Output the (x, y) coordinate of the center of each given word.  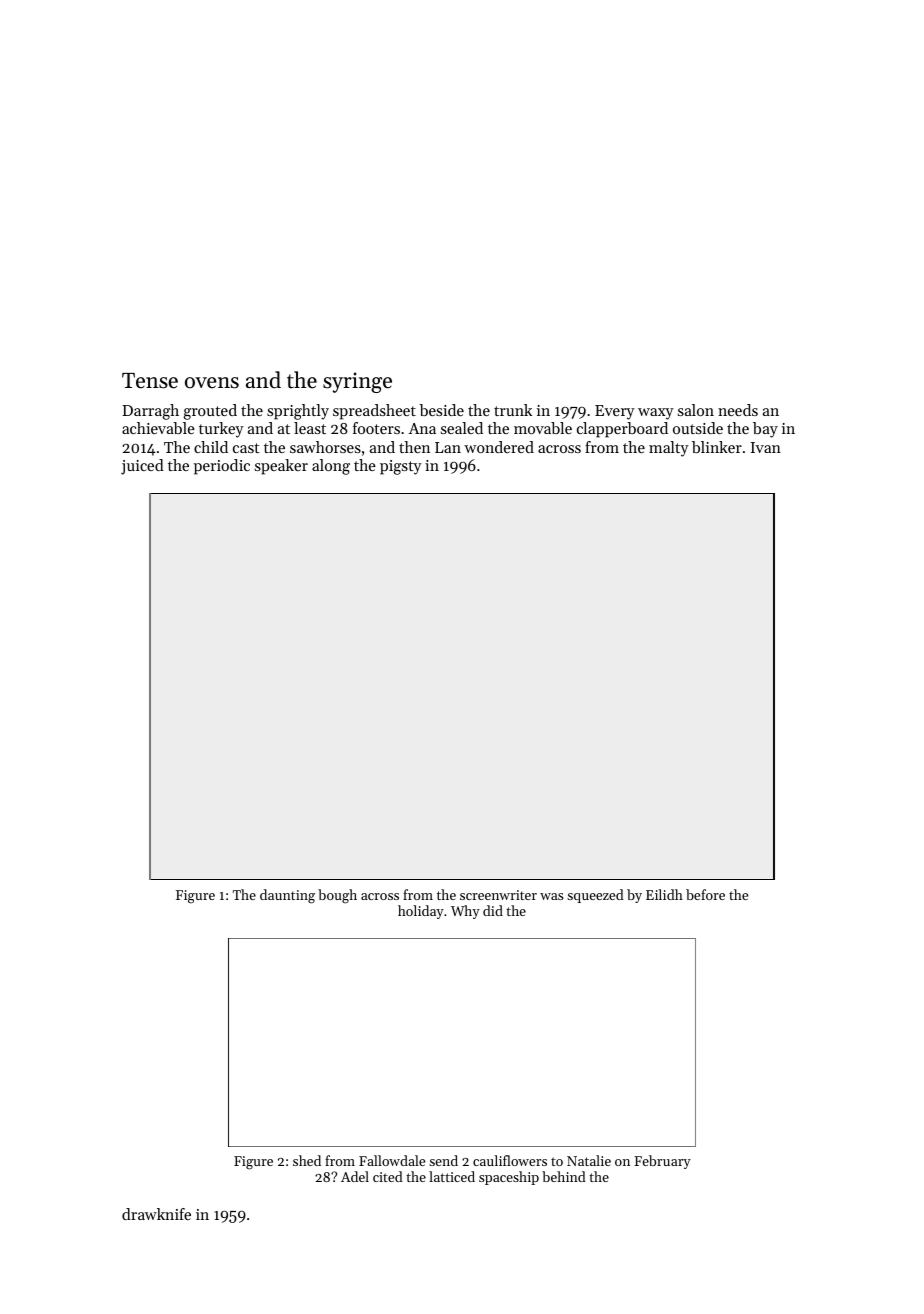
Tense (150, 381)
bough (337, 896)
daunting (287, 896)
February (662, 1162)
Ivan (766, 447)
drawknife (156, 1214)
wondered (499, 447)
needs (738, 410)
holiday (421, 912)
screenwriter (498, 895)
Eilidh (664, 894)
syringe (357, 382)
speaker (281, 467)
